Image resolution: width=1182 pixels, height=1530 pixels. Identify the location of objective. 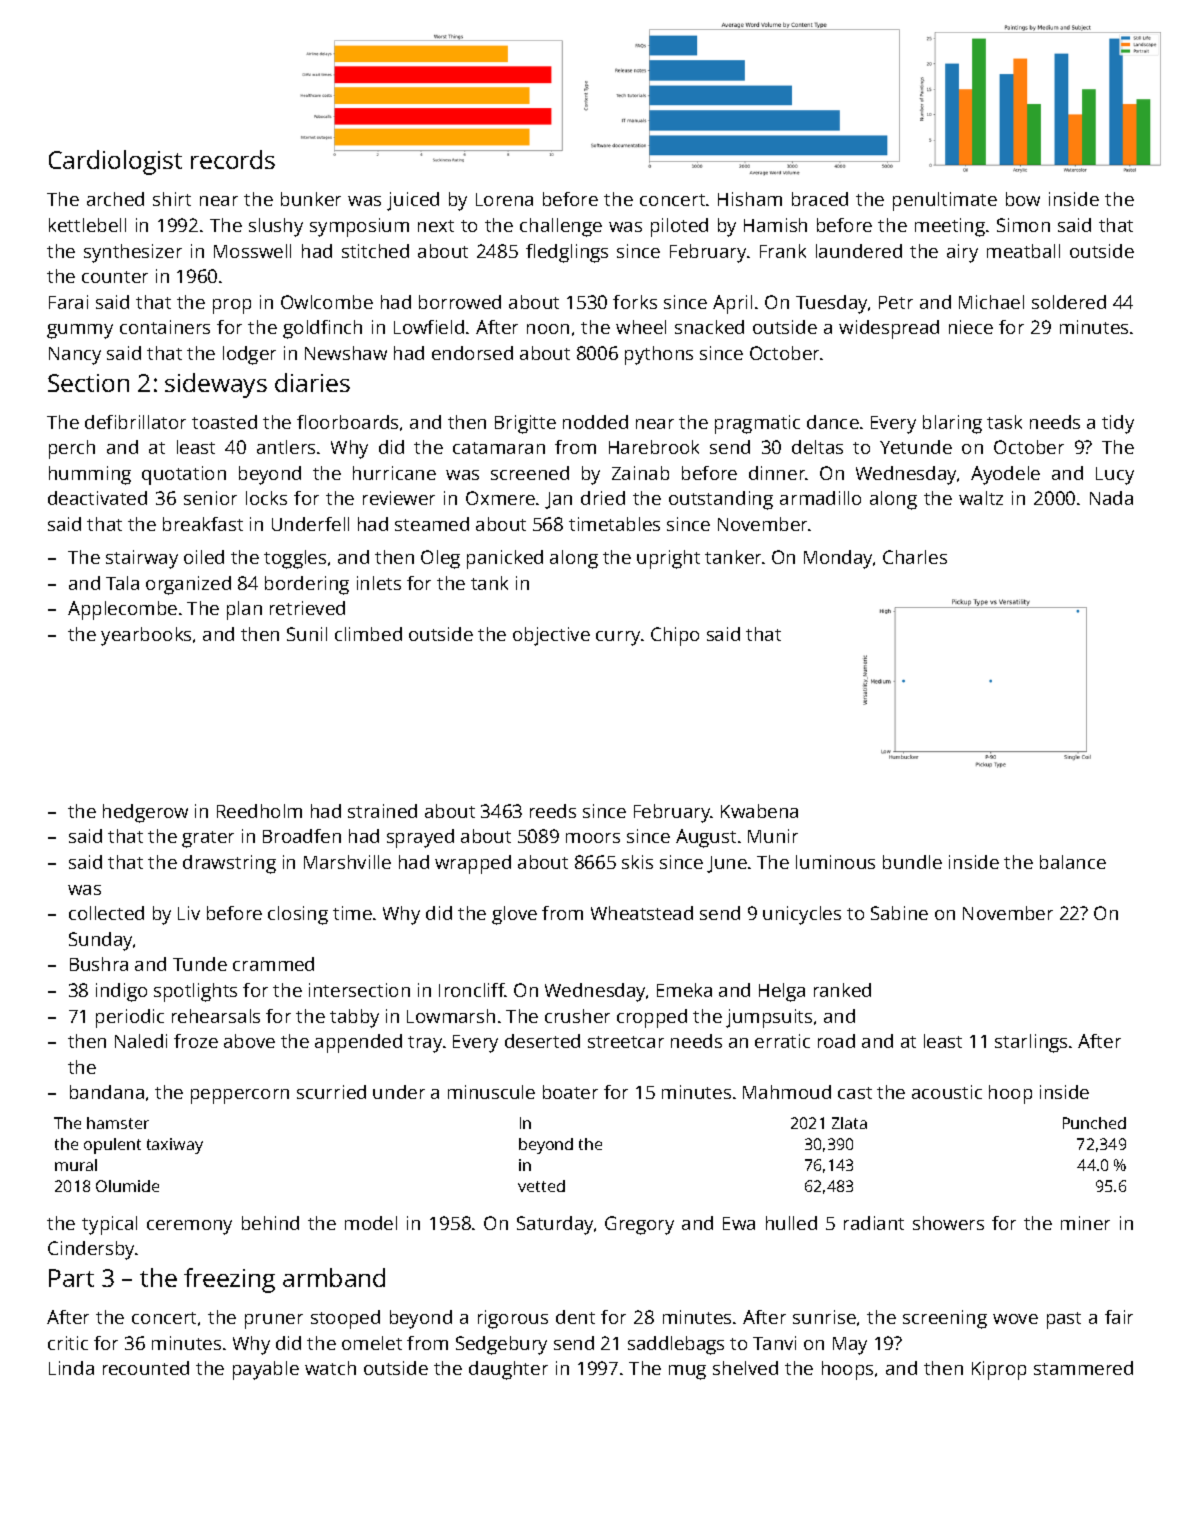
(551, 636).
